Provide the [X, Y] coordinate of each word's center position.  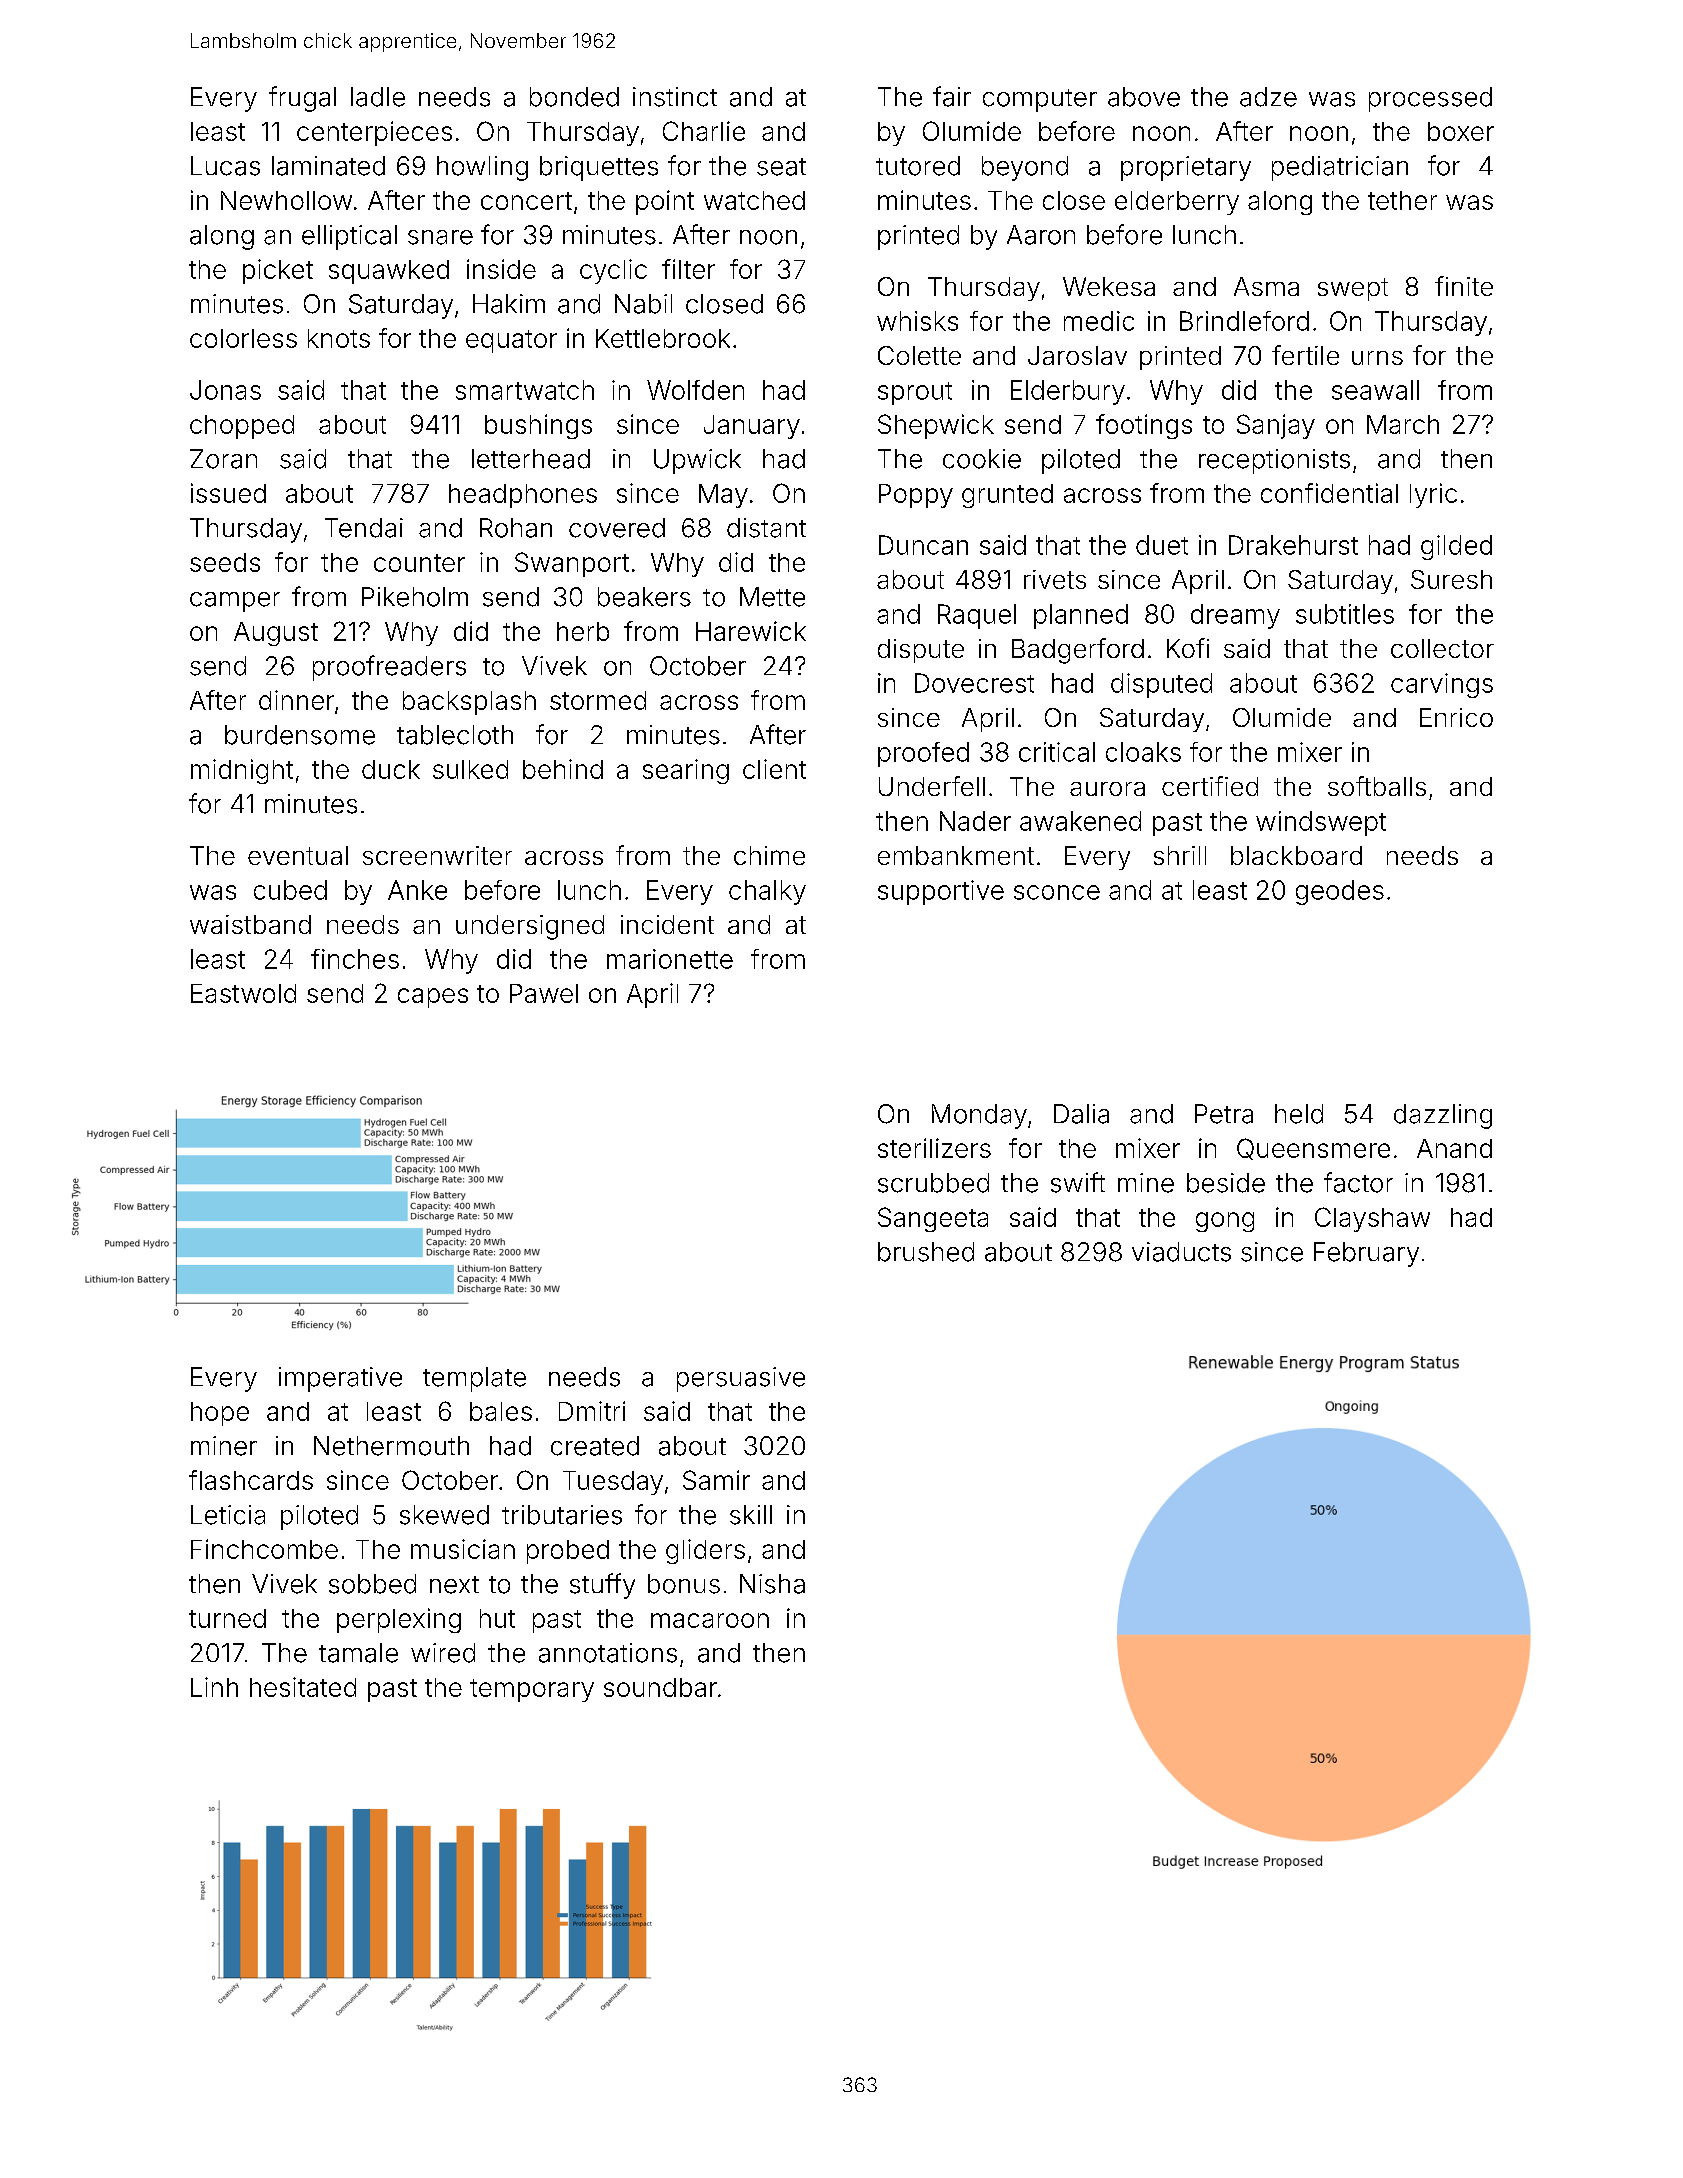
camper [235, 602]
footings [1144, 426]
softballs [1377, 786]
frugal [302, 99]
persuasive [741, 1379]
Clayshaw [1372, 1219]
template [474, 1379]
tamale [358, 1653]
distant [766, 528]
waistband [250, 924]
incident [667, 924]
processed [1430, 99]
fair [952, 96]
